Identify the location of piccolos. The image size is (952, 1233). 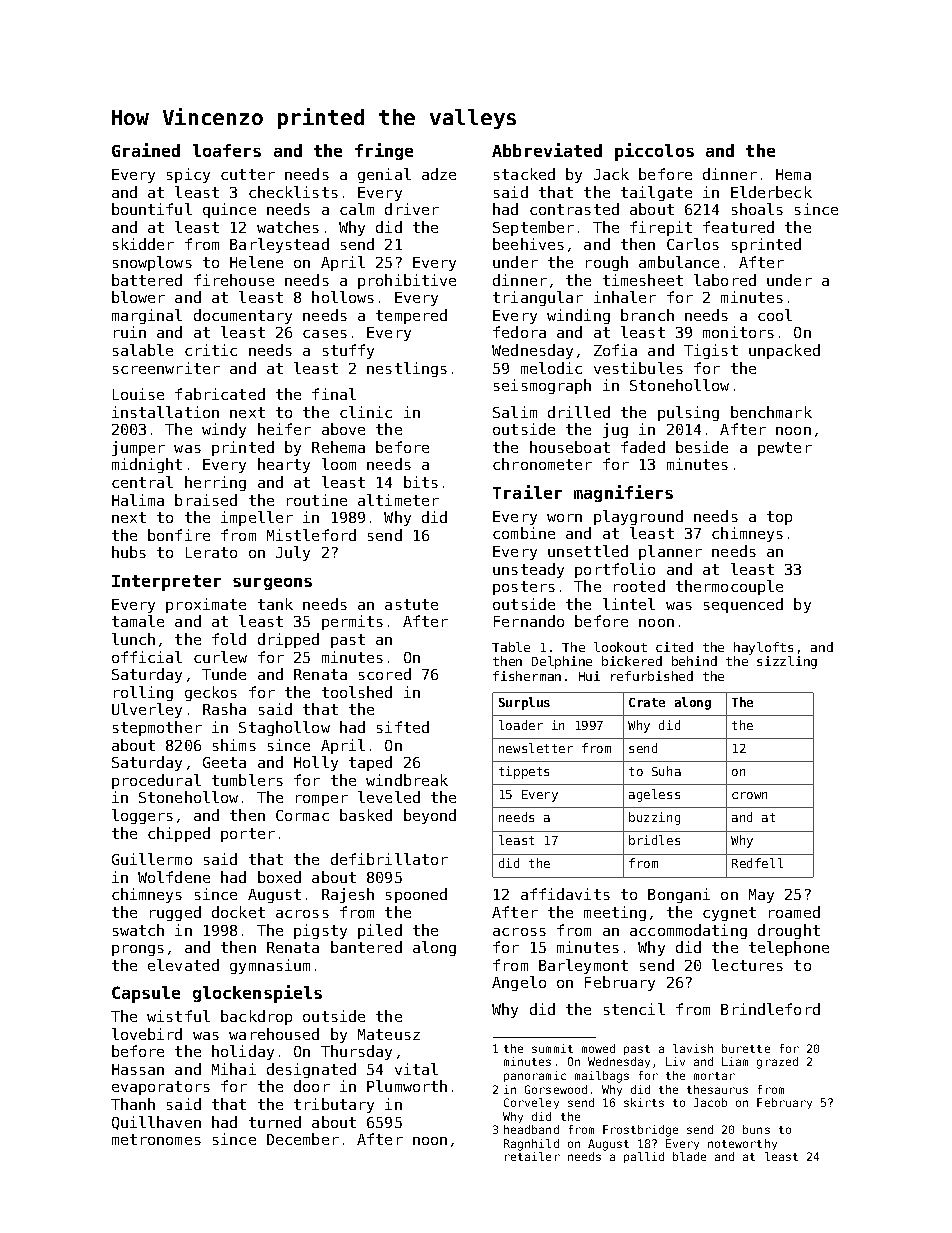
(654, 152).
